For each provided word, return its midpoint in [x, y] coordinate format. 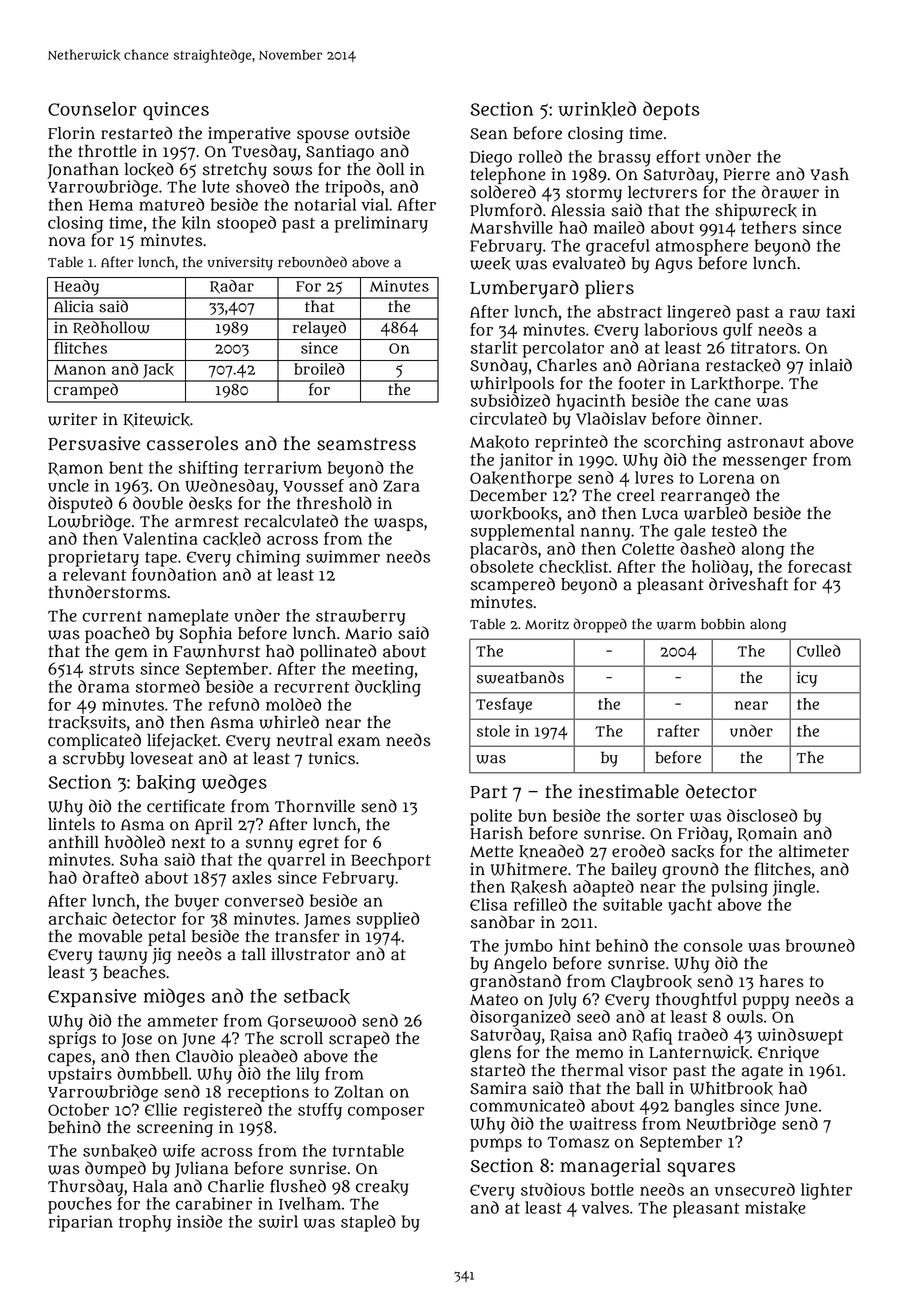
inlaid [830, 365]
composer [386, 1113]
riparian [81, 1223]
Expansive [92, 998]
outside [382, 133]
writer [72, 419]
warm [676, 625]
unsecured [755, 1189]
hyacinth [591, 402]
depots [671, 110]
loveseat [161, 758]
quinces [176, 111]
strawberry [361, 617]
